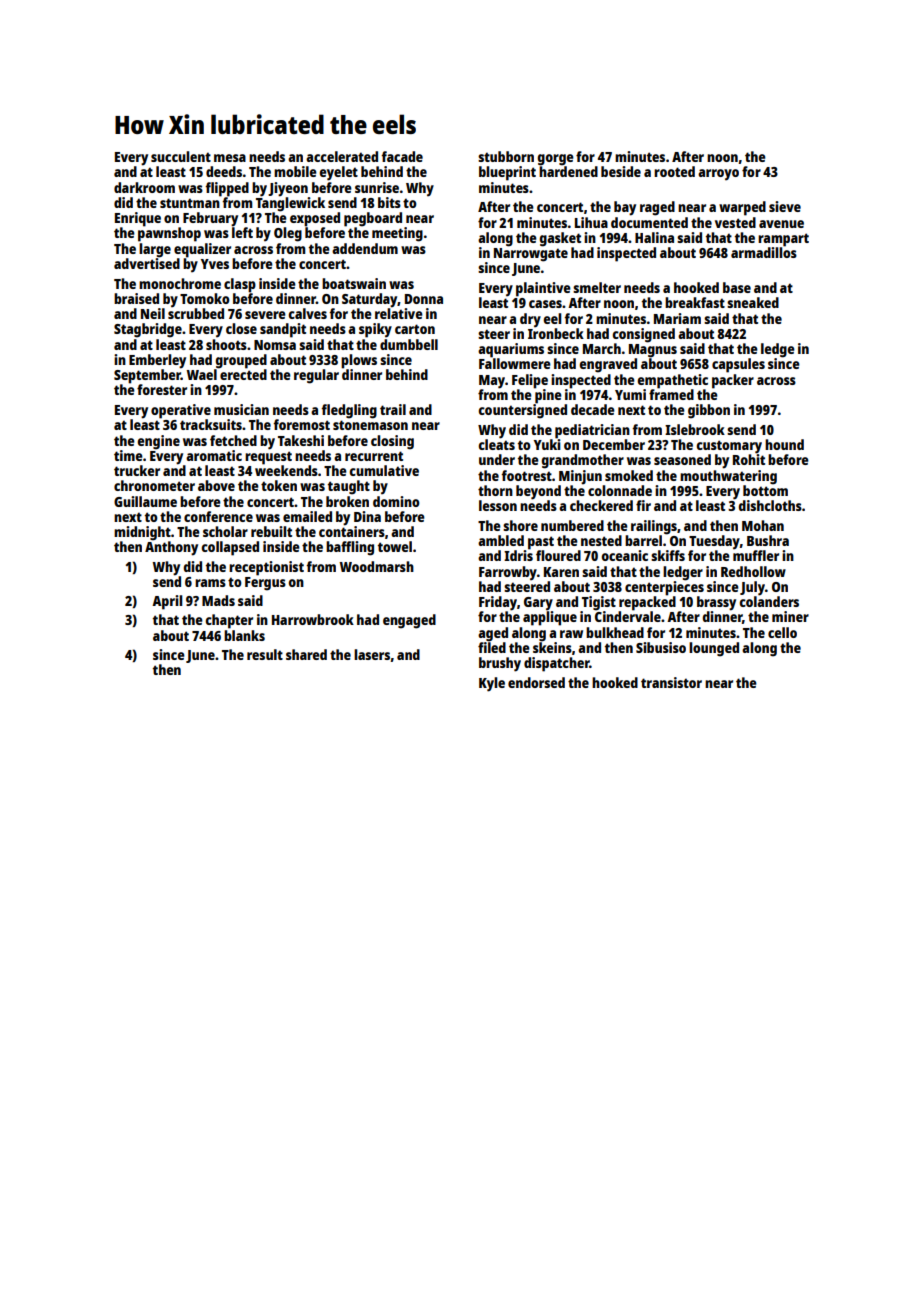 The width and height of the screenshot is (924, 1308). What do you see at coordinates (389, 202) in the screenshot?
I see `bits` at bounding box center [389, 202].
